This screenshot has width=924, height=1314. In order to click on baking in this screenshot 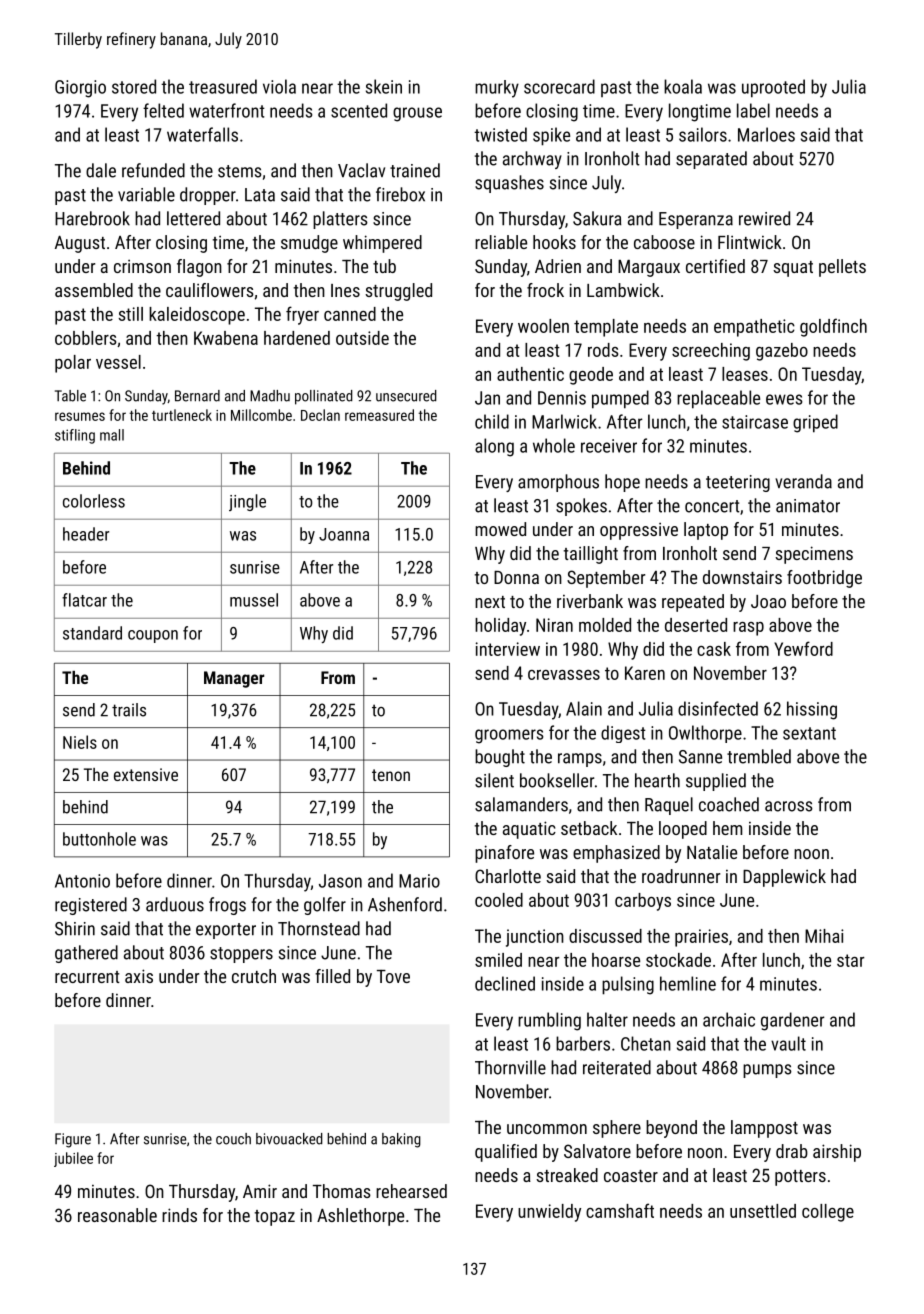, I will do `click(401, 1140)`.
